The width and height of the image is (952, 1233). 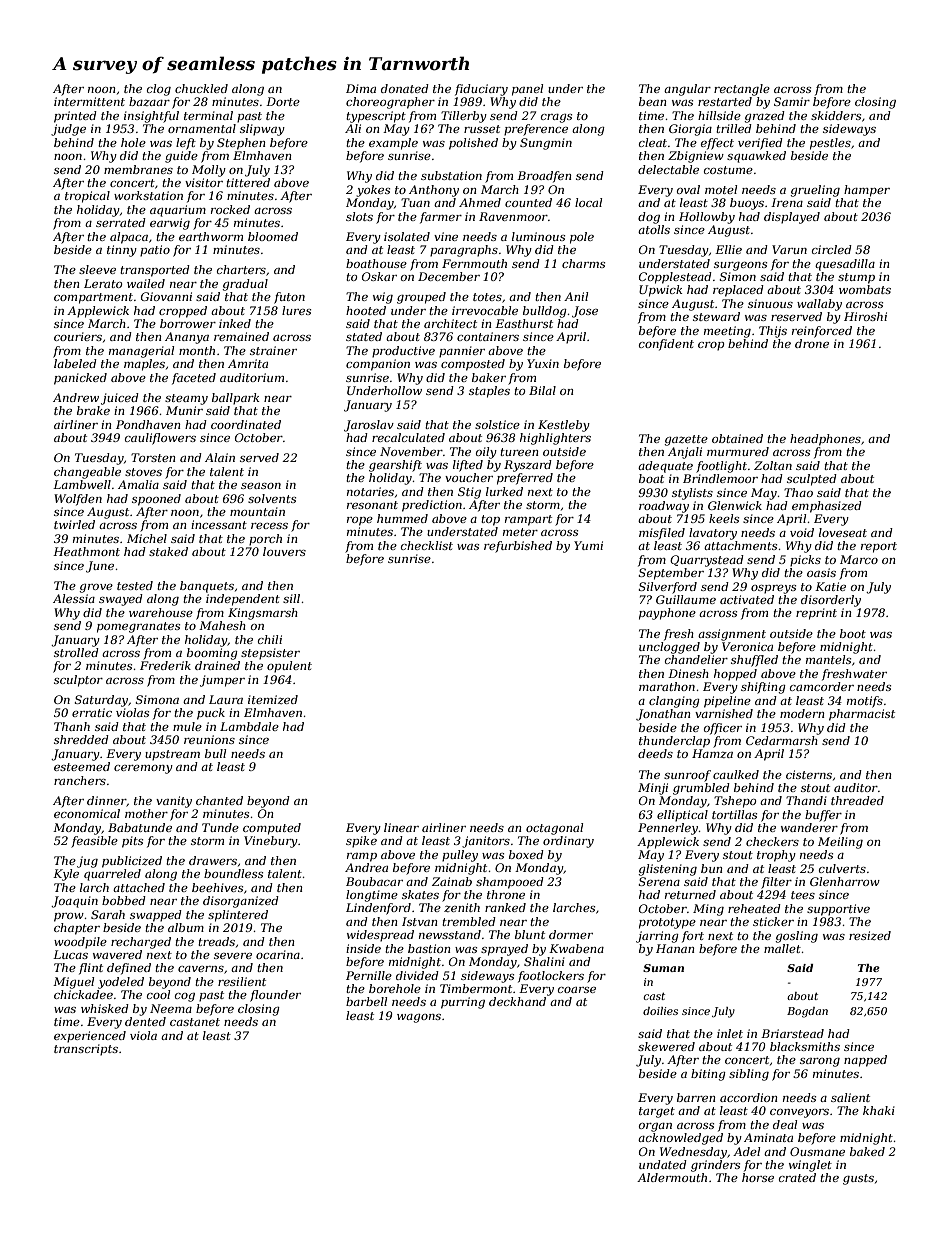 What do you see at coordinates (473, 365) in the image?
I see `composted` at bounding box center [473, 365].
